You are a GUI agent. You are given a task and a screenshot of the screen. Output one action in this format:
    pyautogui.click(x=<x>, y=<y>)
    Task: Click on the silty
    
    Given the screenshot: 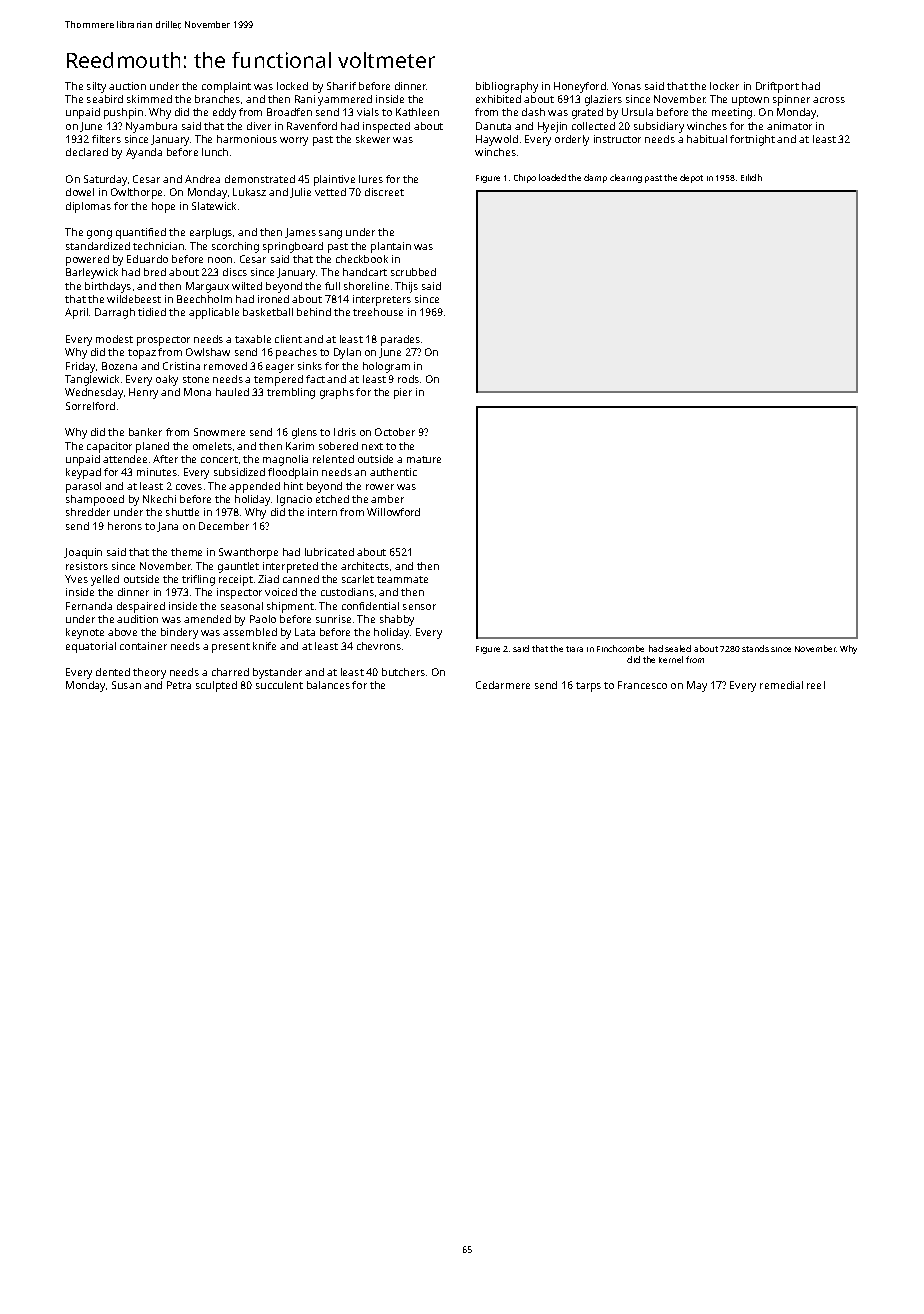 What is the action you would take?
    pyautogui.click(x=96, y=87)
